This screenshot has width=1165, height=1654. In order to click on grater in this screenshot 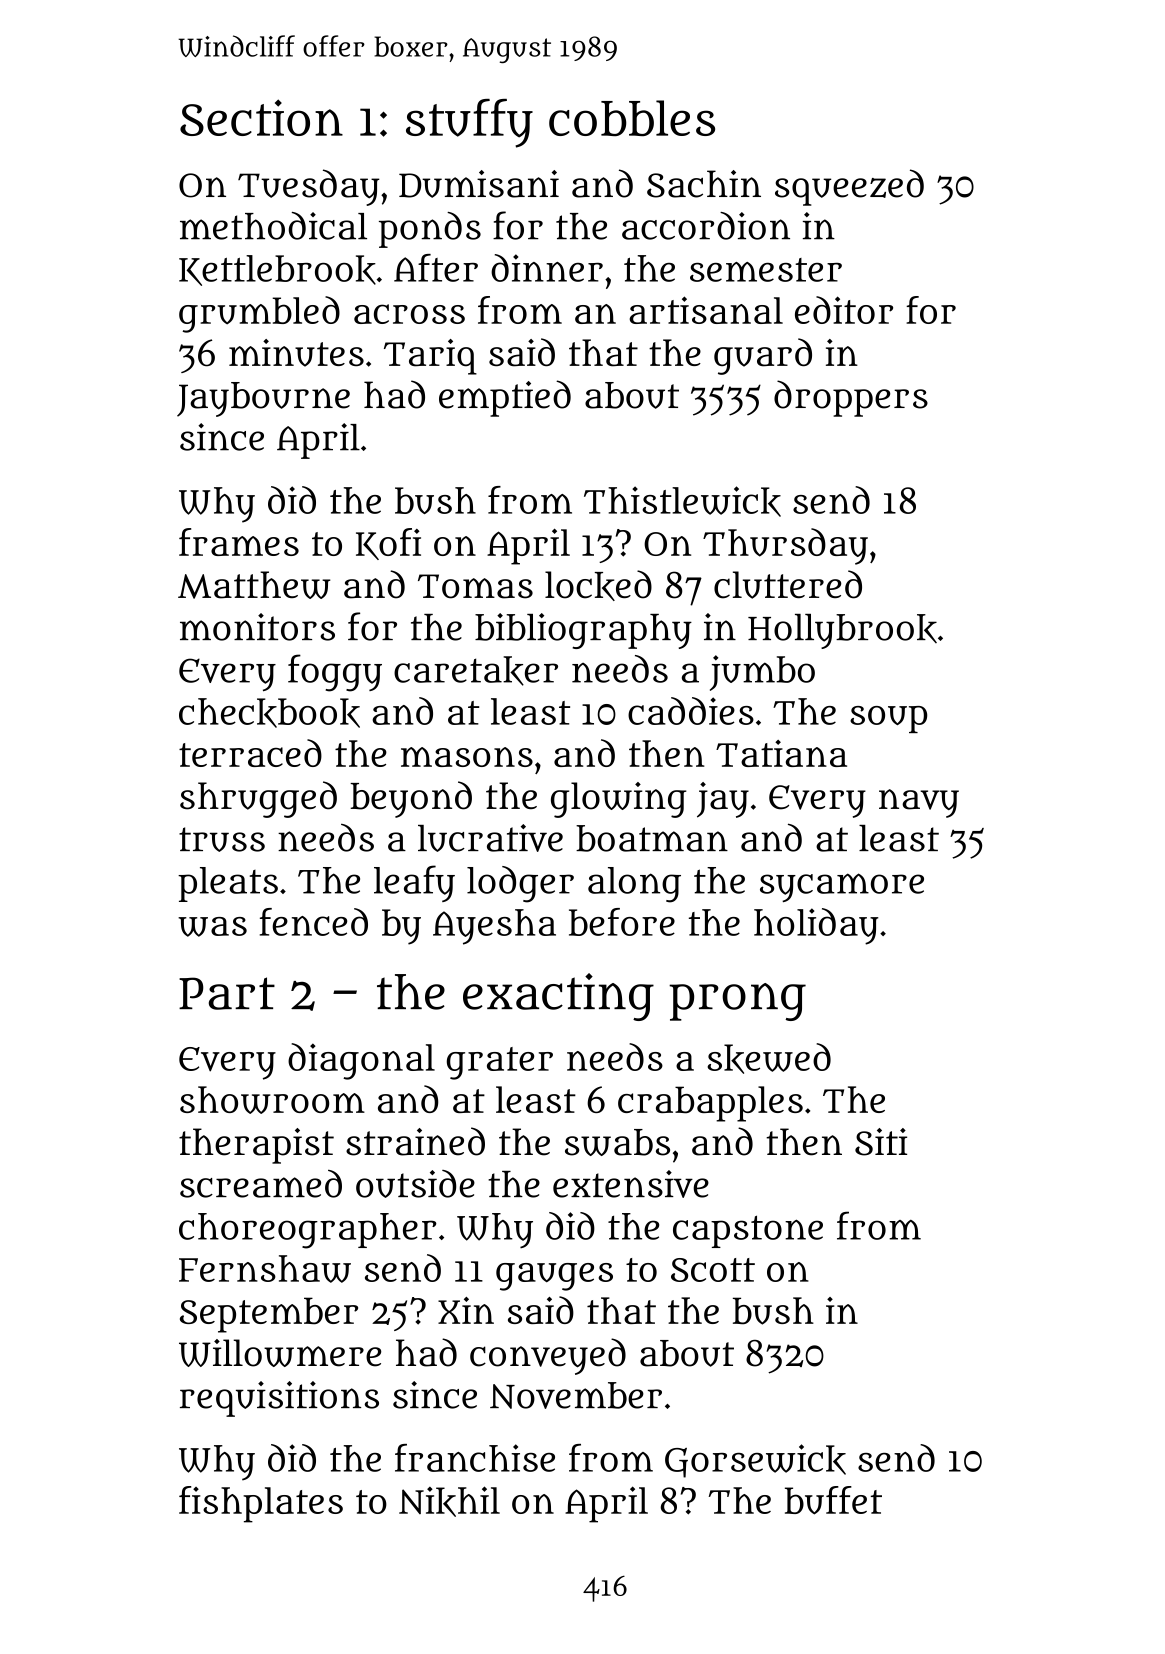, I will do `click(500, 1063)`.
